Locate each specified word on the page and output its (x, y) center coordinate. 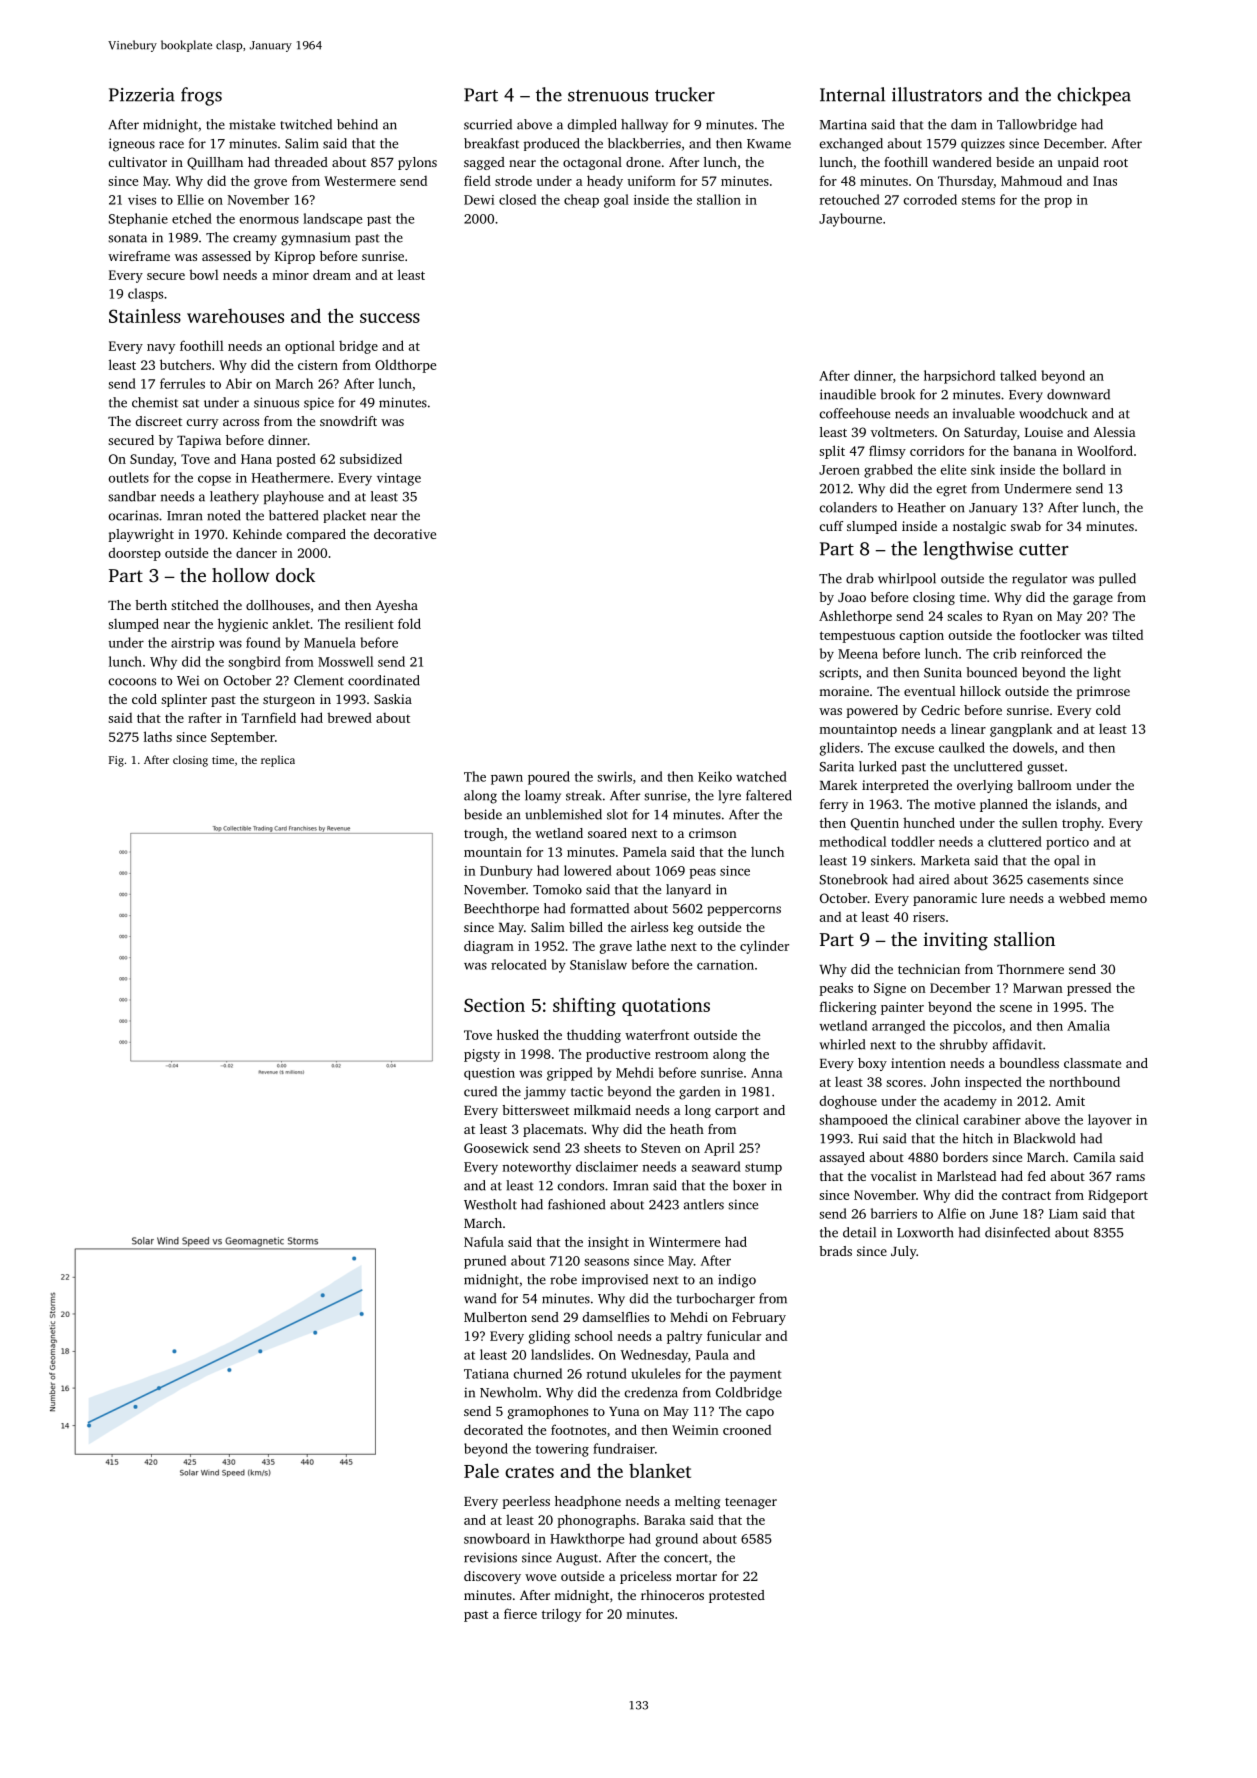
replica (278, 761)
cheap (581, 201)
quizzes (983, 144)
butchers (185, 364)
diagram (489, 947)
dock (295, 575)
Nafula (484, 1241)
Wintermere (684, 1242)
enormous (269, 220)
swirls (614, 776)
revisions (490, 1557)
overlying (985, 786)
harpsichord (959, 377)
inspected (993, 1083)
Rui (868, 1138)
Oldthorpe (405, 366)
